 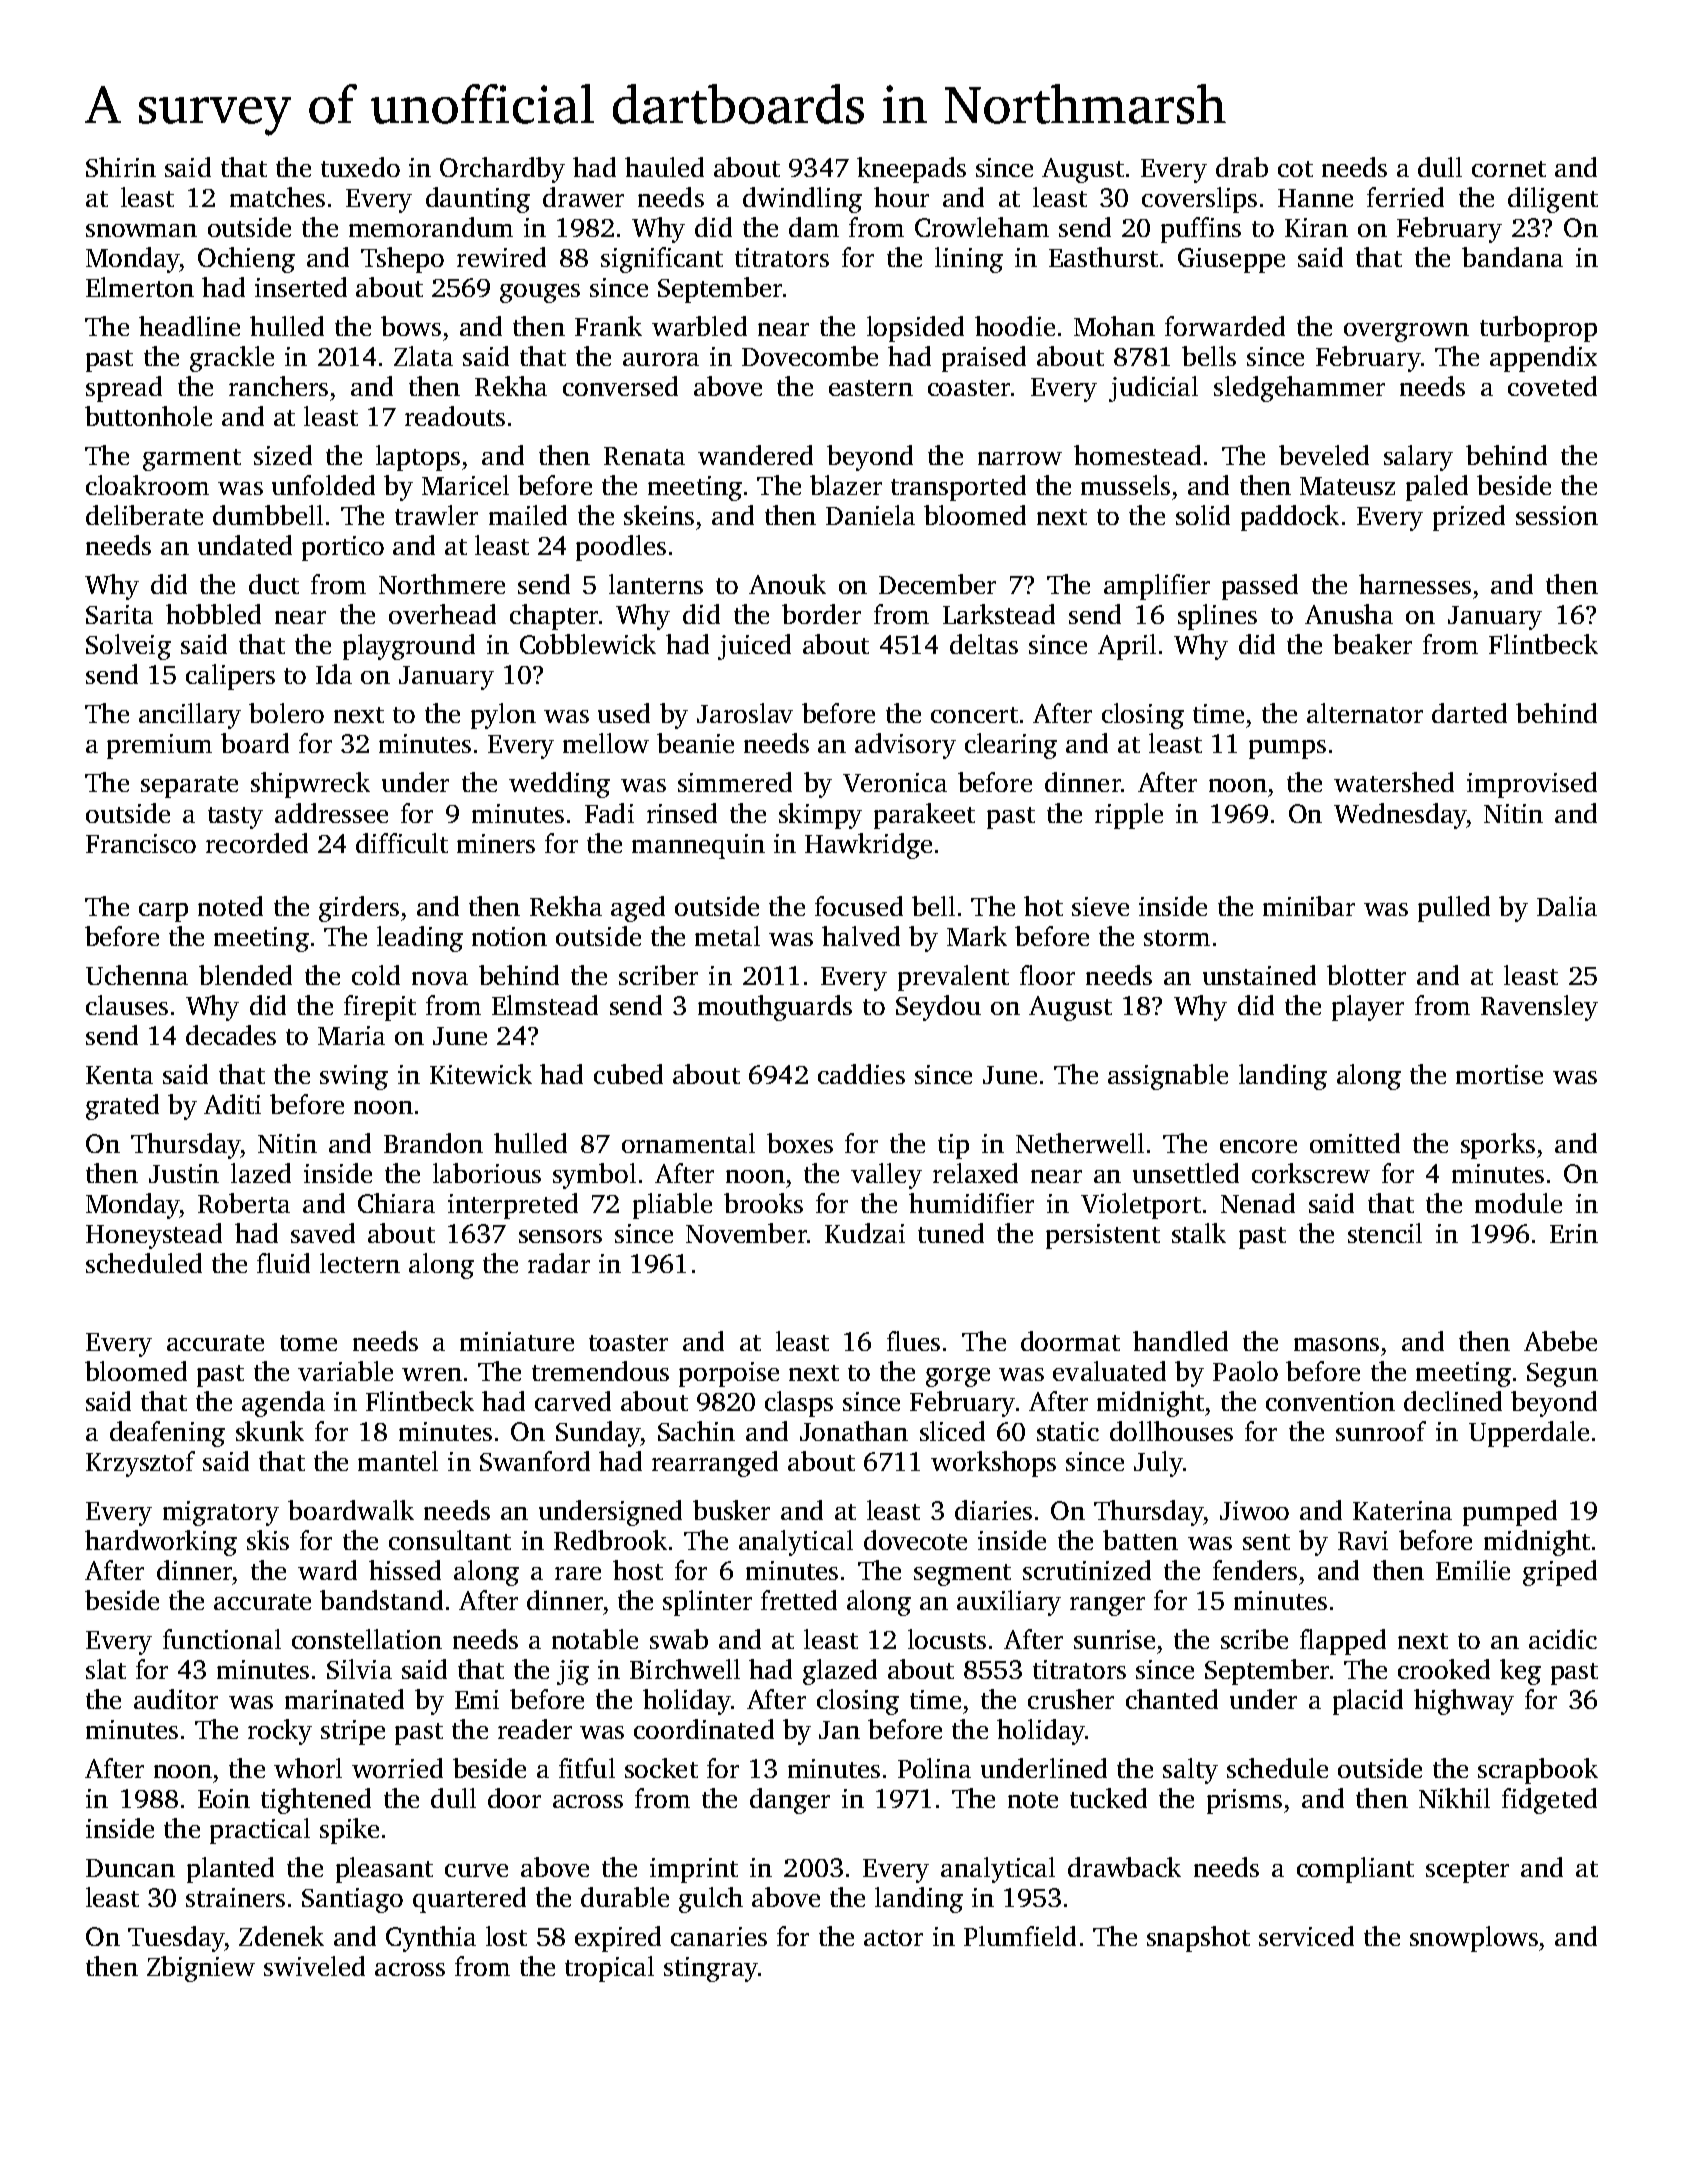 What do you see at coordinates (230, 1870) in the screenshot?
I see `planted` at bounding box center [230, 1870].
